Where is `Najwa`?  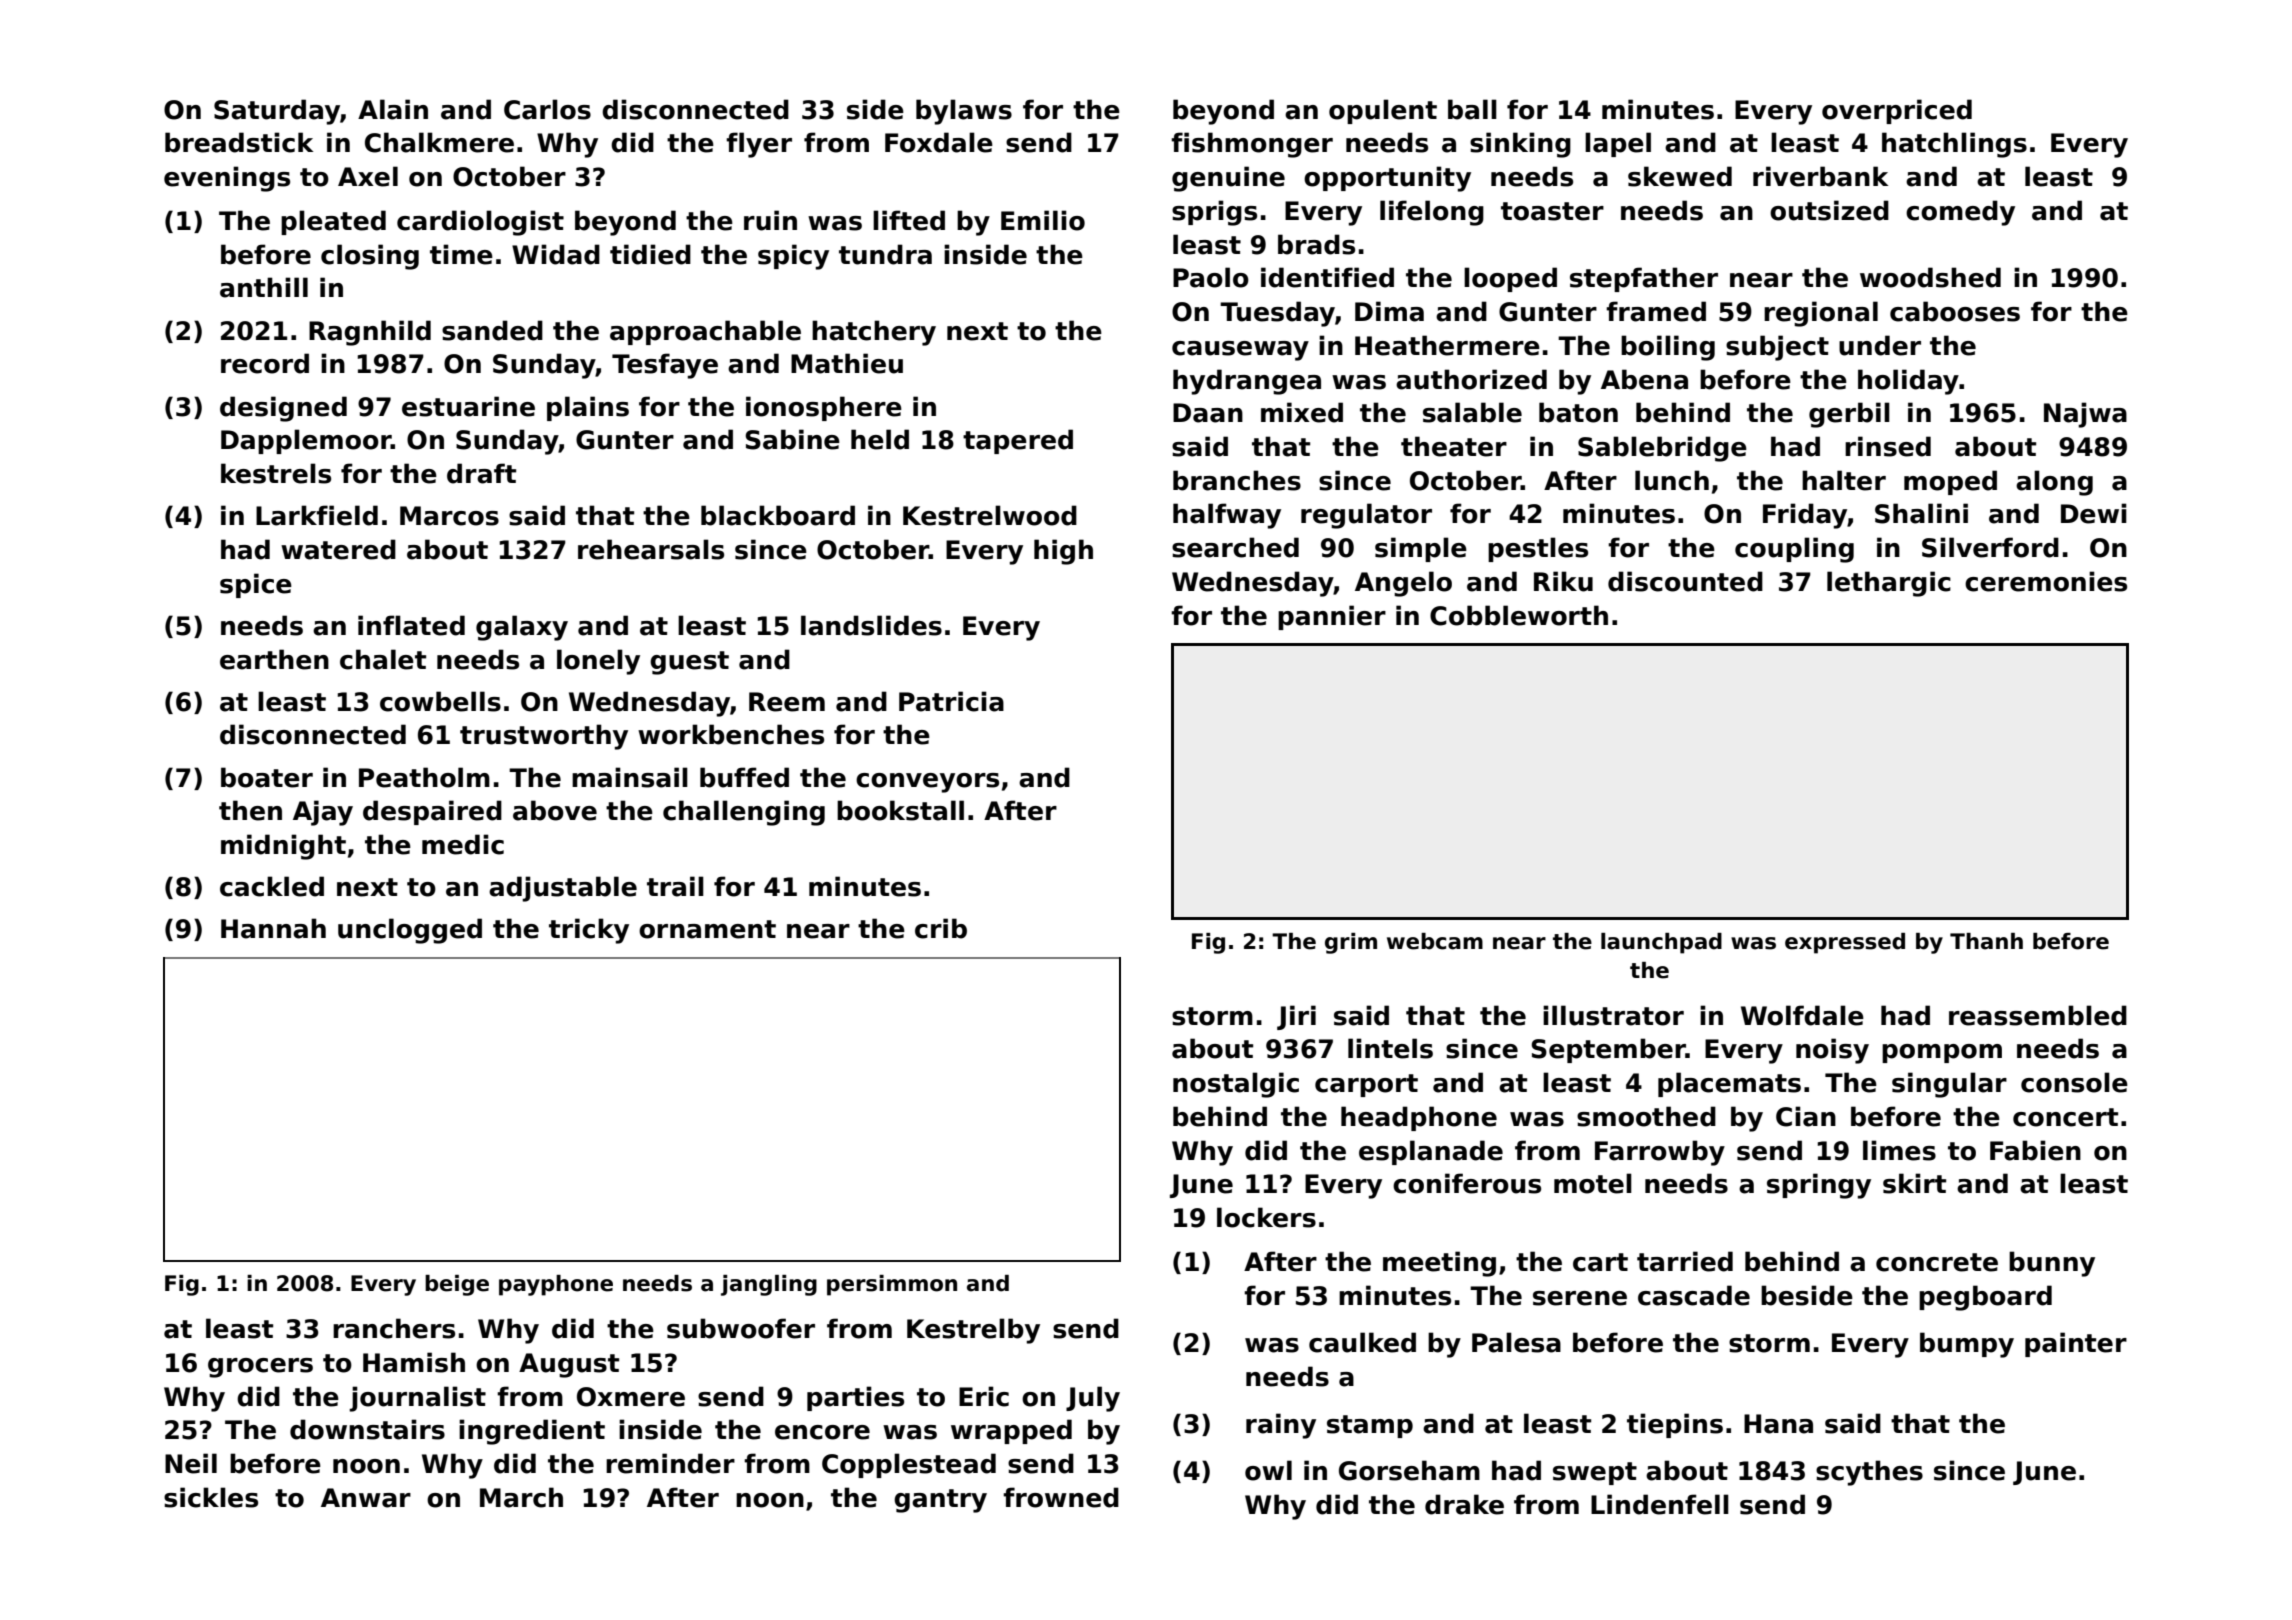
Najwa is located at coordinates (2085, 415).
